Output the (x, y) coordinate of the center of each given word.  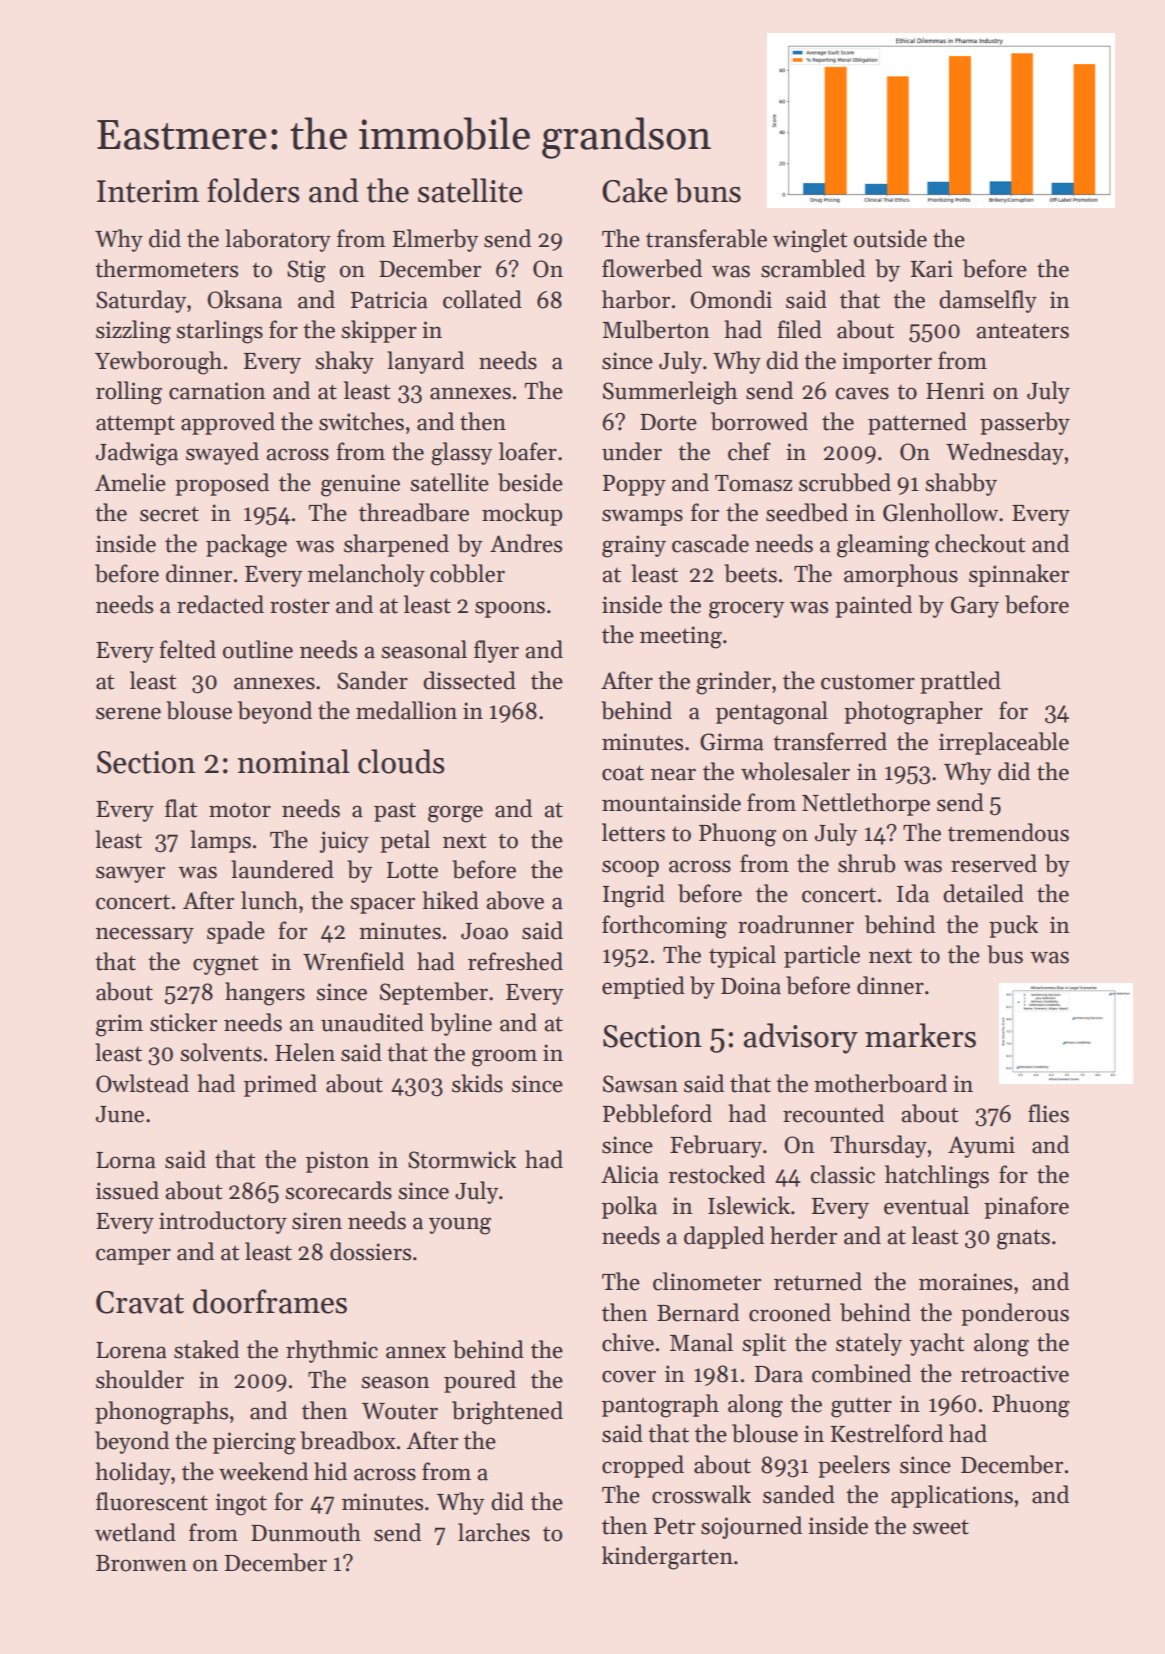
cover (629, 1376)
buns (708, 190)
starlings (220, 332)
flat (181, 808)
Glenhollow (941, 512)
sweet (941, 1527)
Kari (932, 269)
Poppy (634, 485)
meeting (681, 637)
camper (133, 1256)
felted (187, 649)
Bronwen (141, 1563)
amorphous (901, 575)
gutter (861, 1408)
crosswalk (701, 1494)
